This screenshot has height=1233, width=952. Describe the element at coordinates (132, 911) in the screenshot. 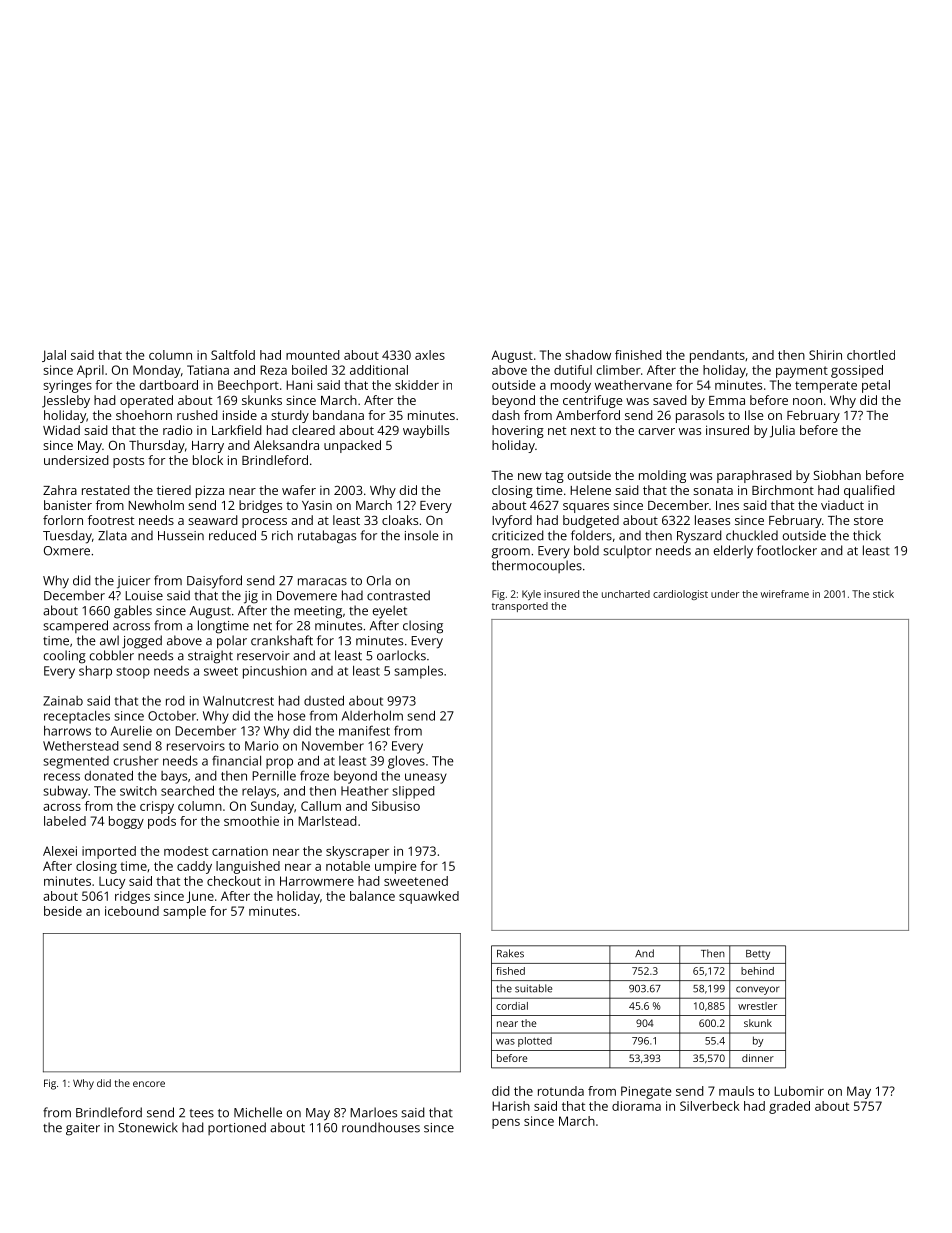

I see `icebound` at that location.
